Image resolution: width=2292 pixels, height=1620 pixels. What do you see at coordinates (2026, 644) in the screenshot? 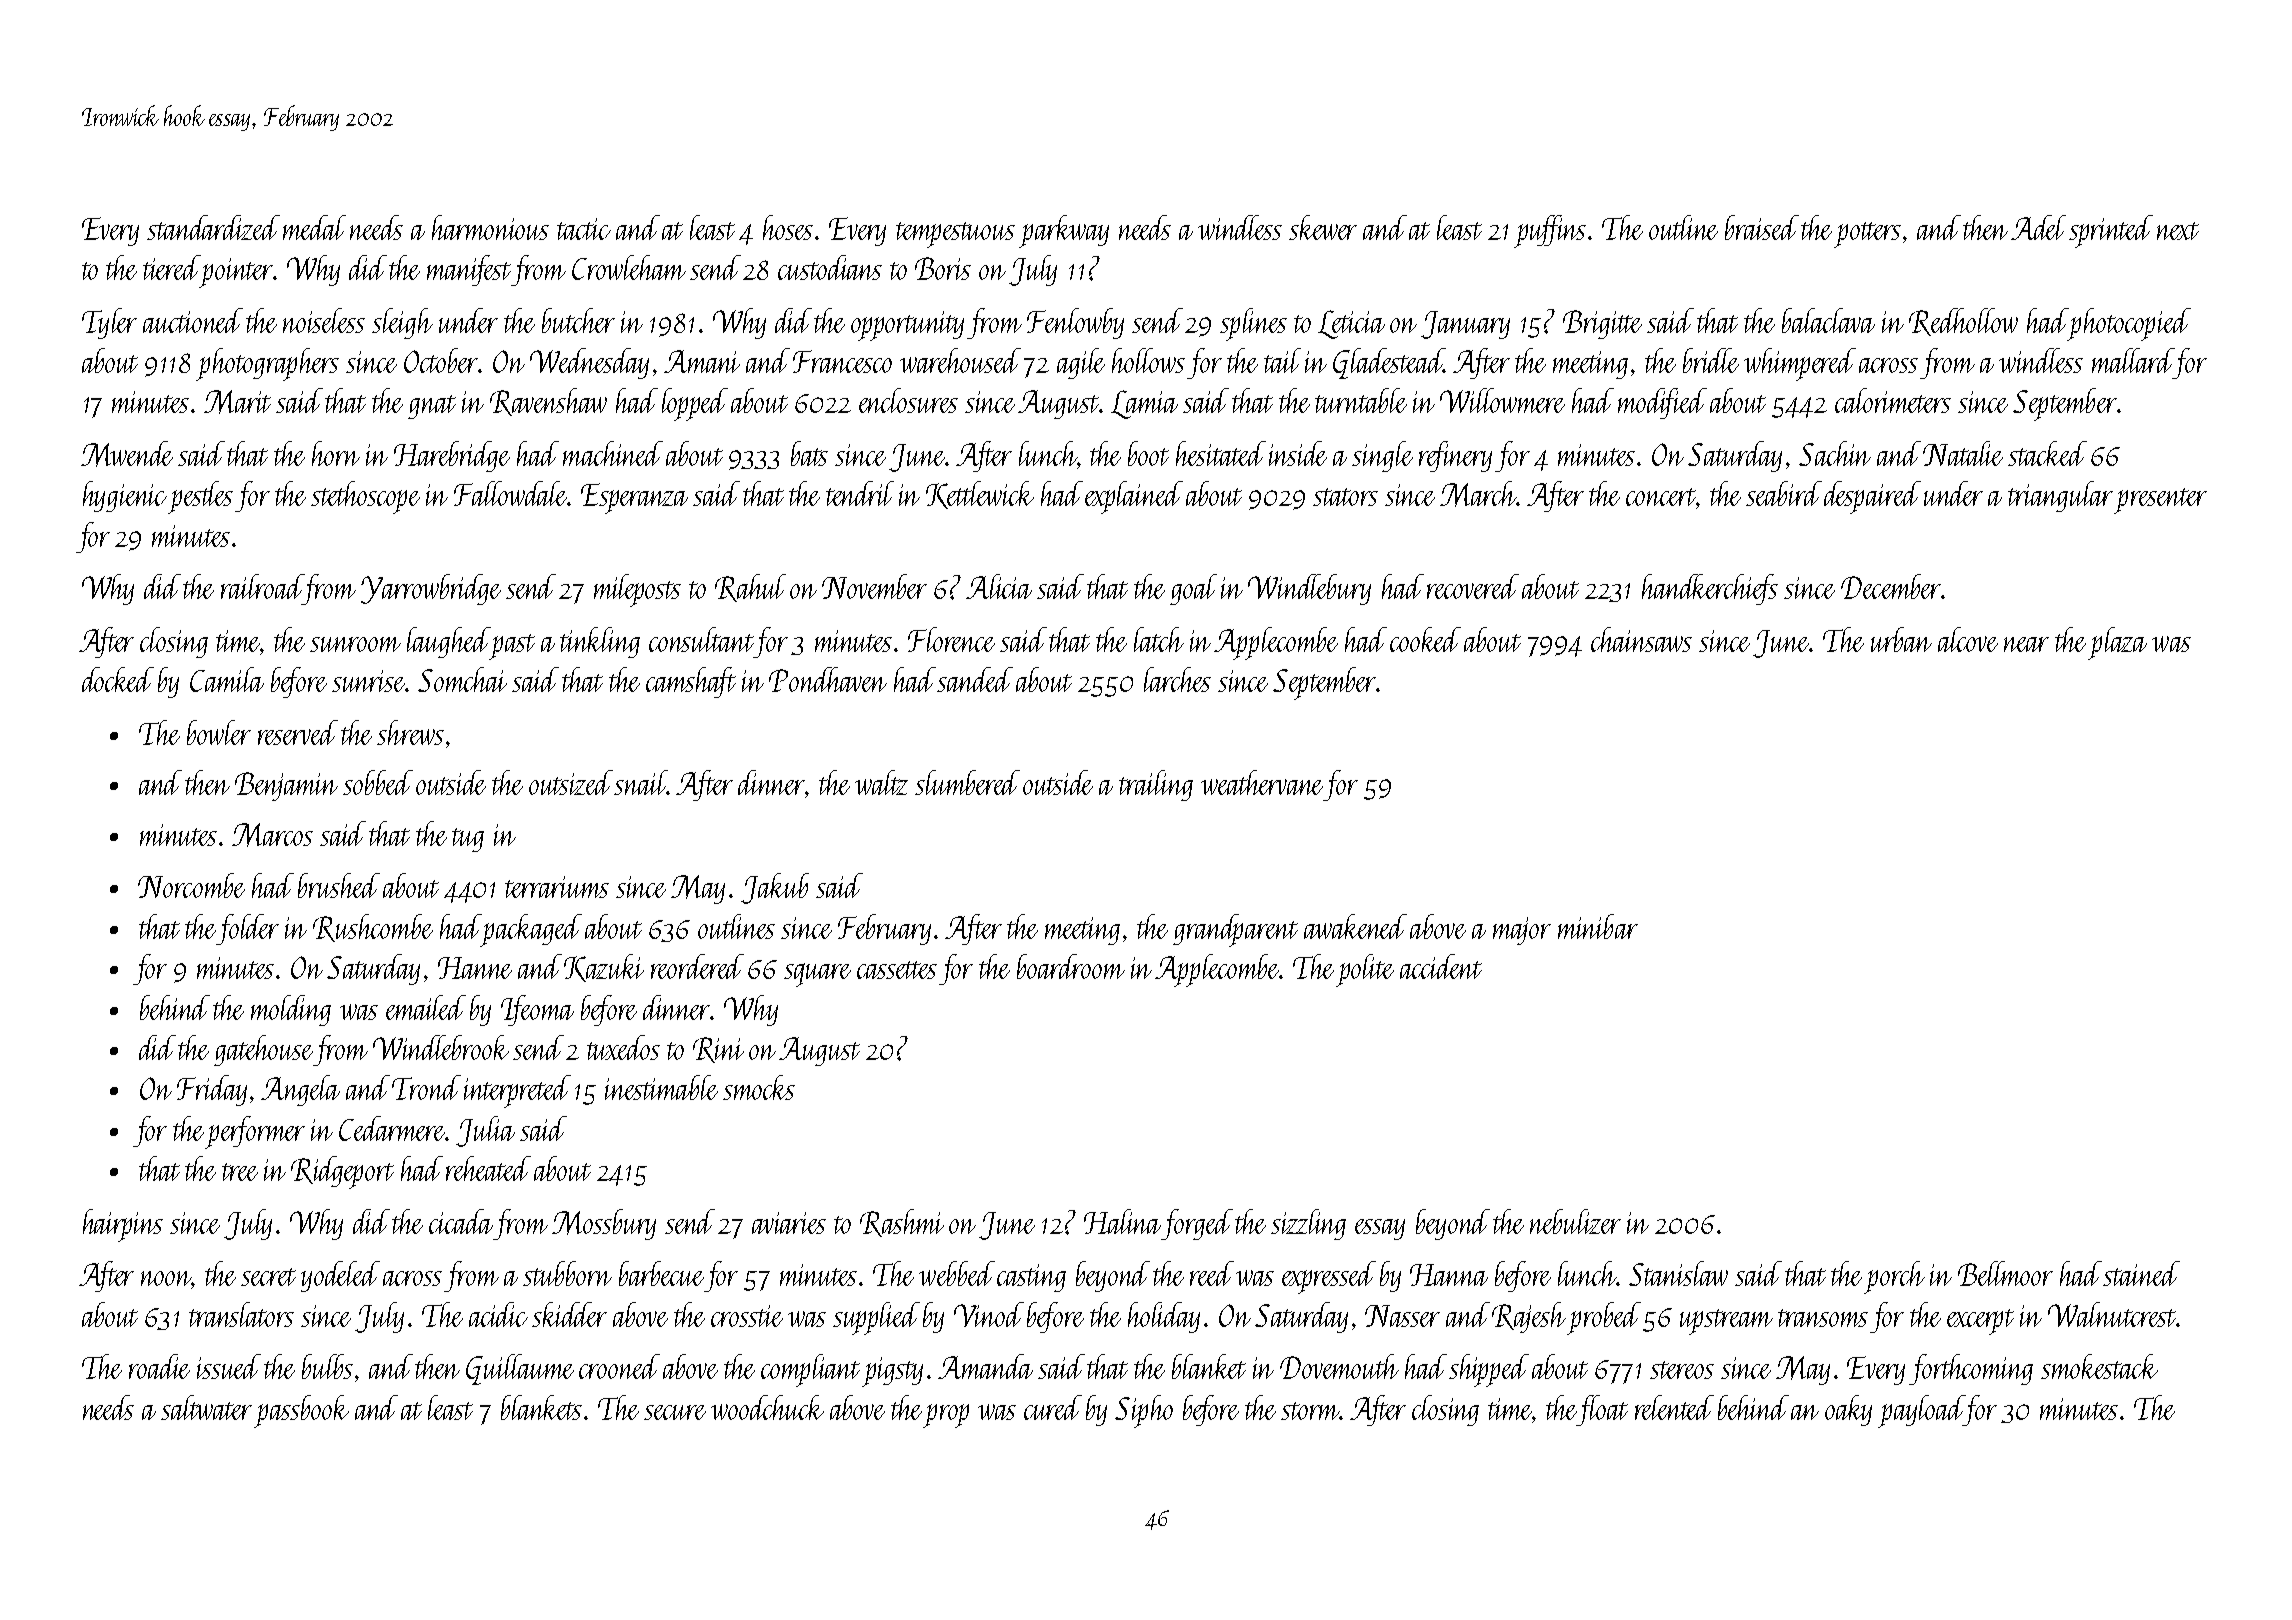
I see `near` at bounding box center [2026, 644].
